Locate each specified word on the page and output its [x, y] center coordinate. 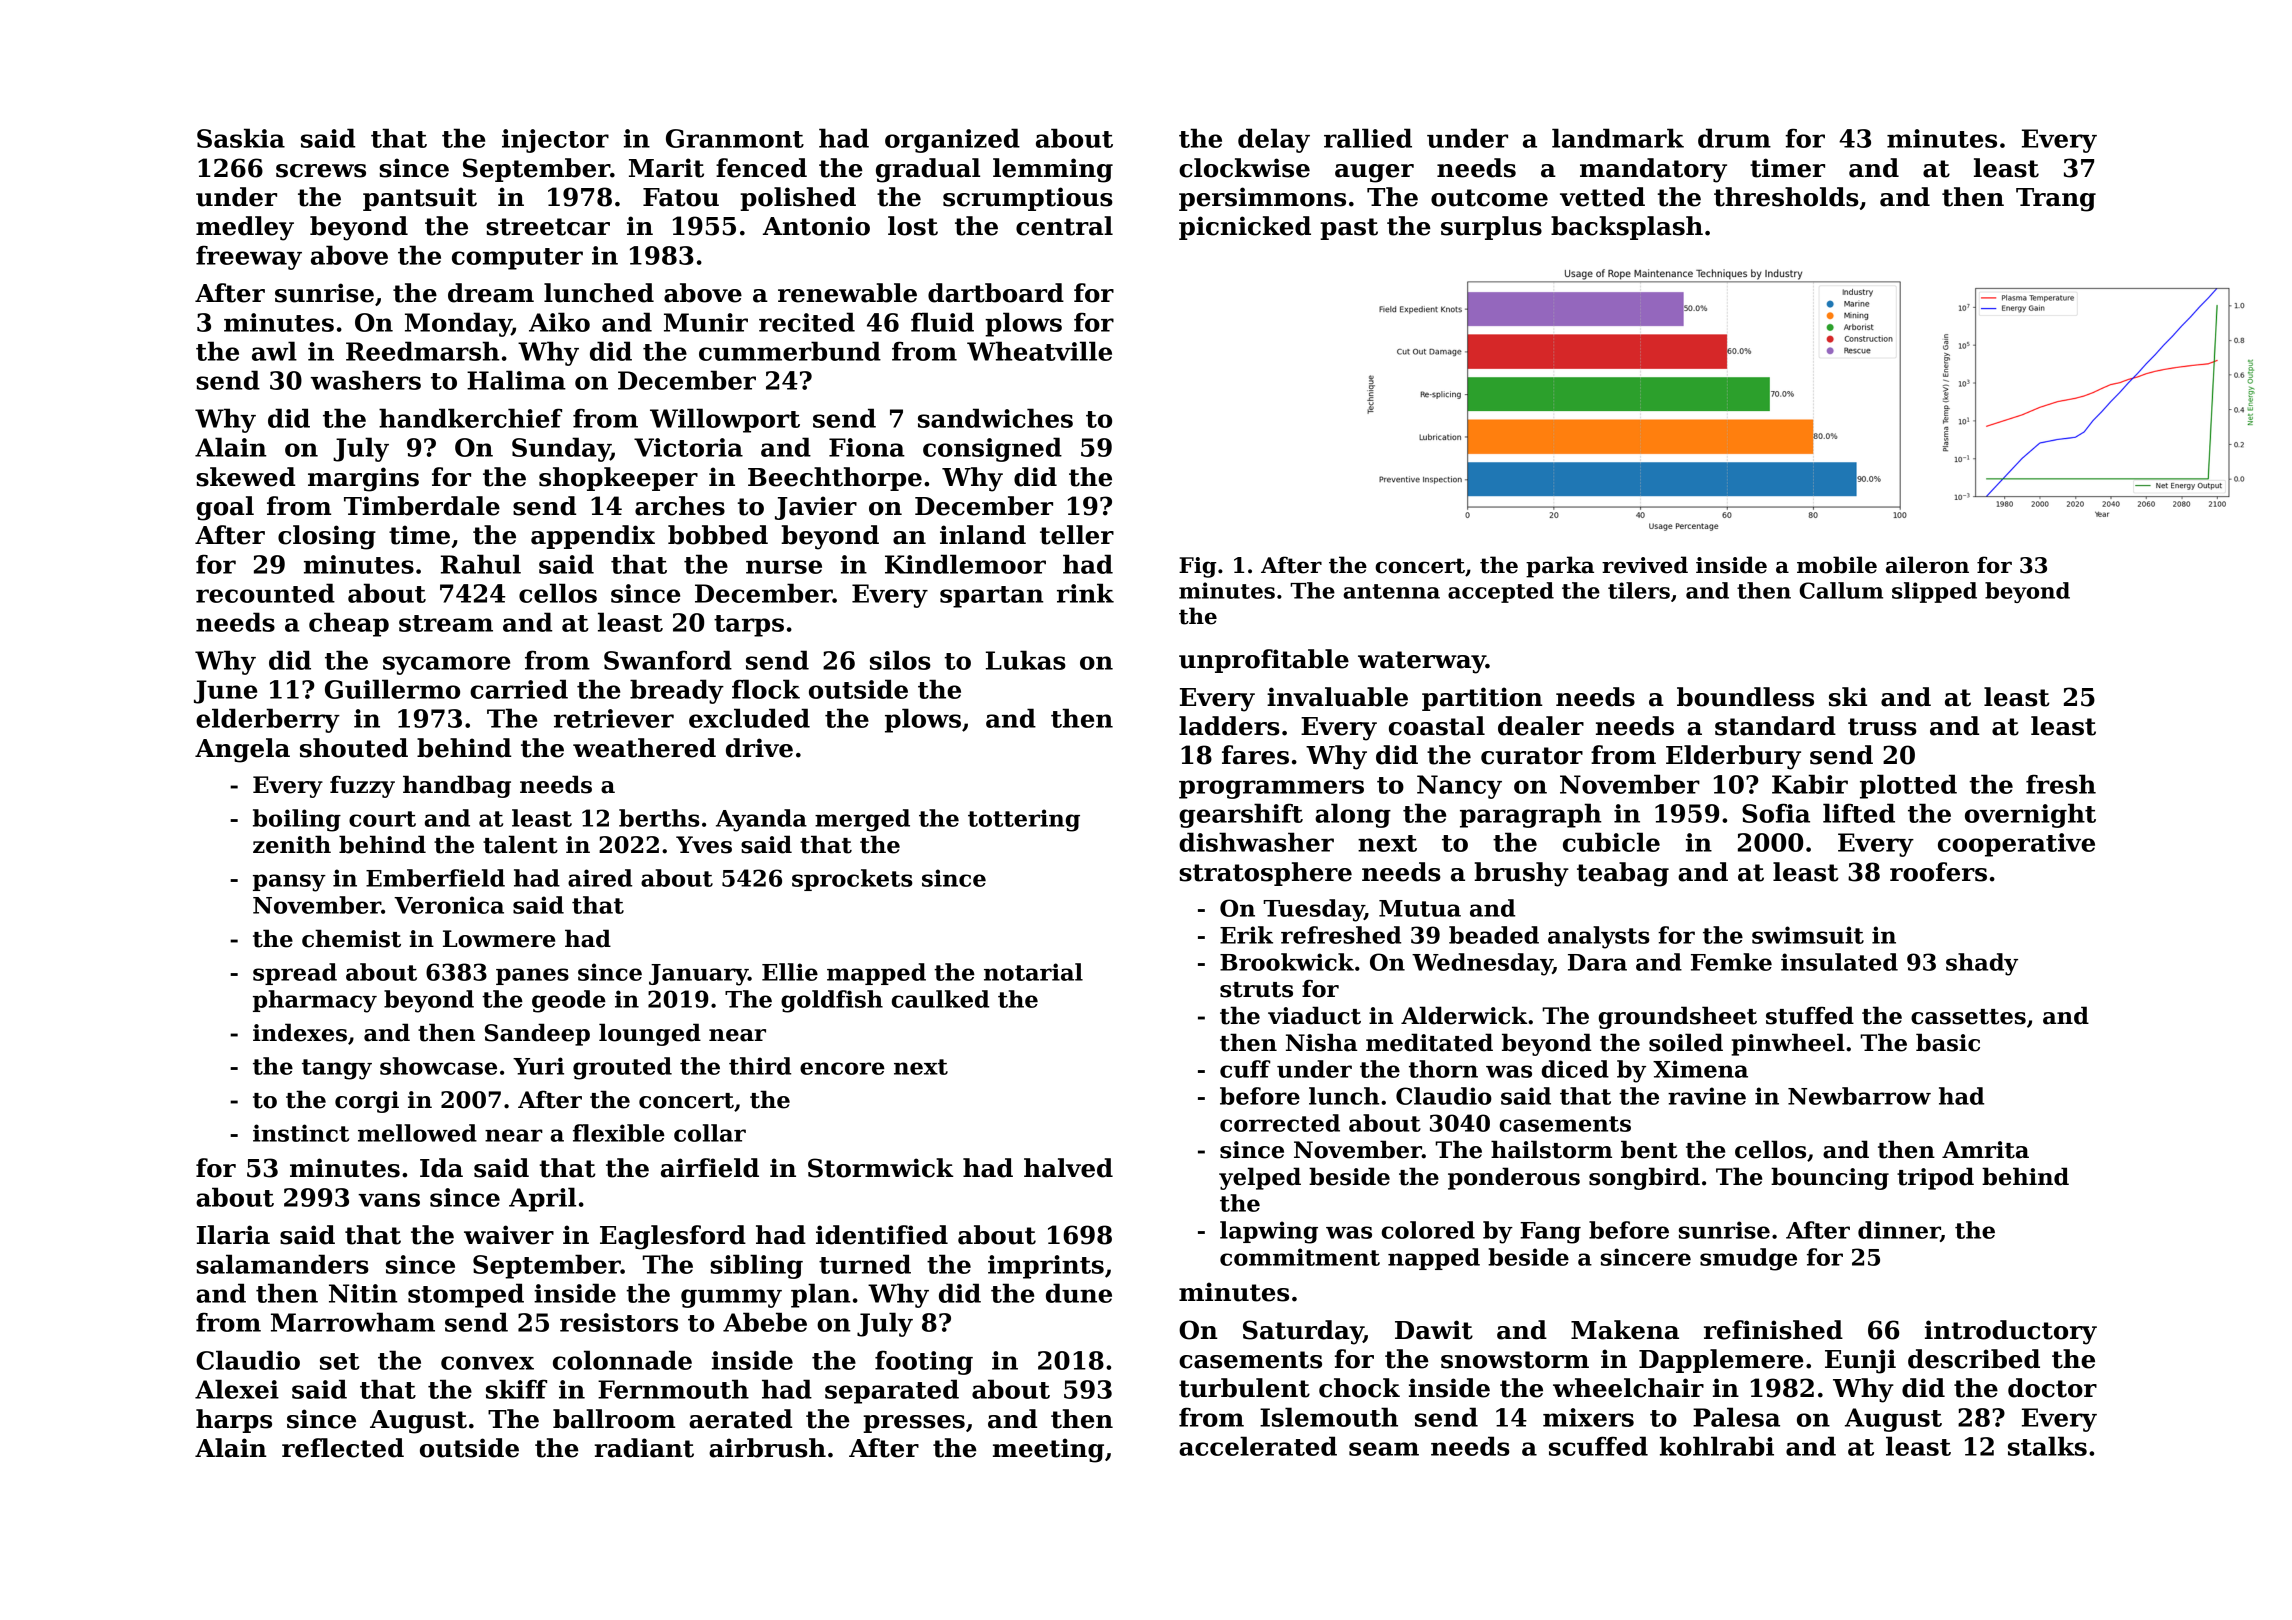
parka [1560, 567]
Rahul [481, 564]
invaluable [1337, 697]
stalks [2047, 1446]
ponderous [1514, 1178]
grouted [622, 1068]
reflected [343, 1448]
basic [1948, 1042]
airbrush [767, 1448]
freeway [249, 257]
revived [1645, 565]
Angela [242, 750]
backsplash [1627, 228]
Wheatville [1039, 351]
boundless [1745, 697]
